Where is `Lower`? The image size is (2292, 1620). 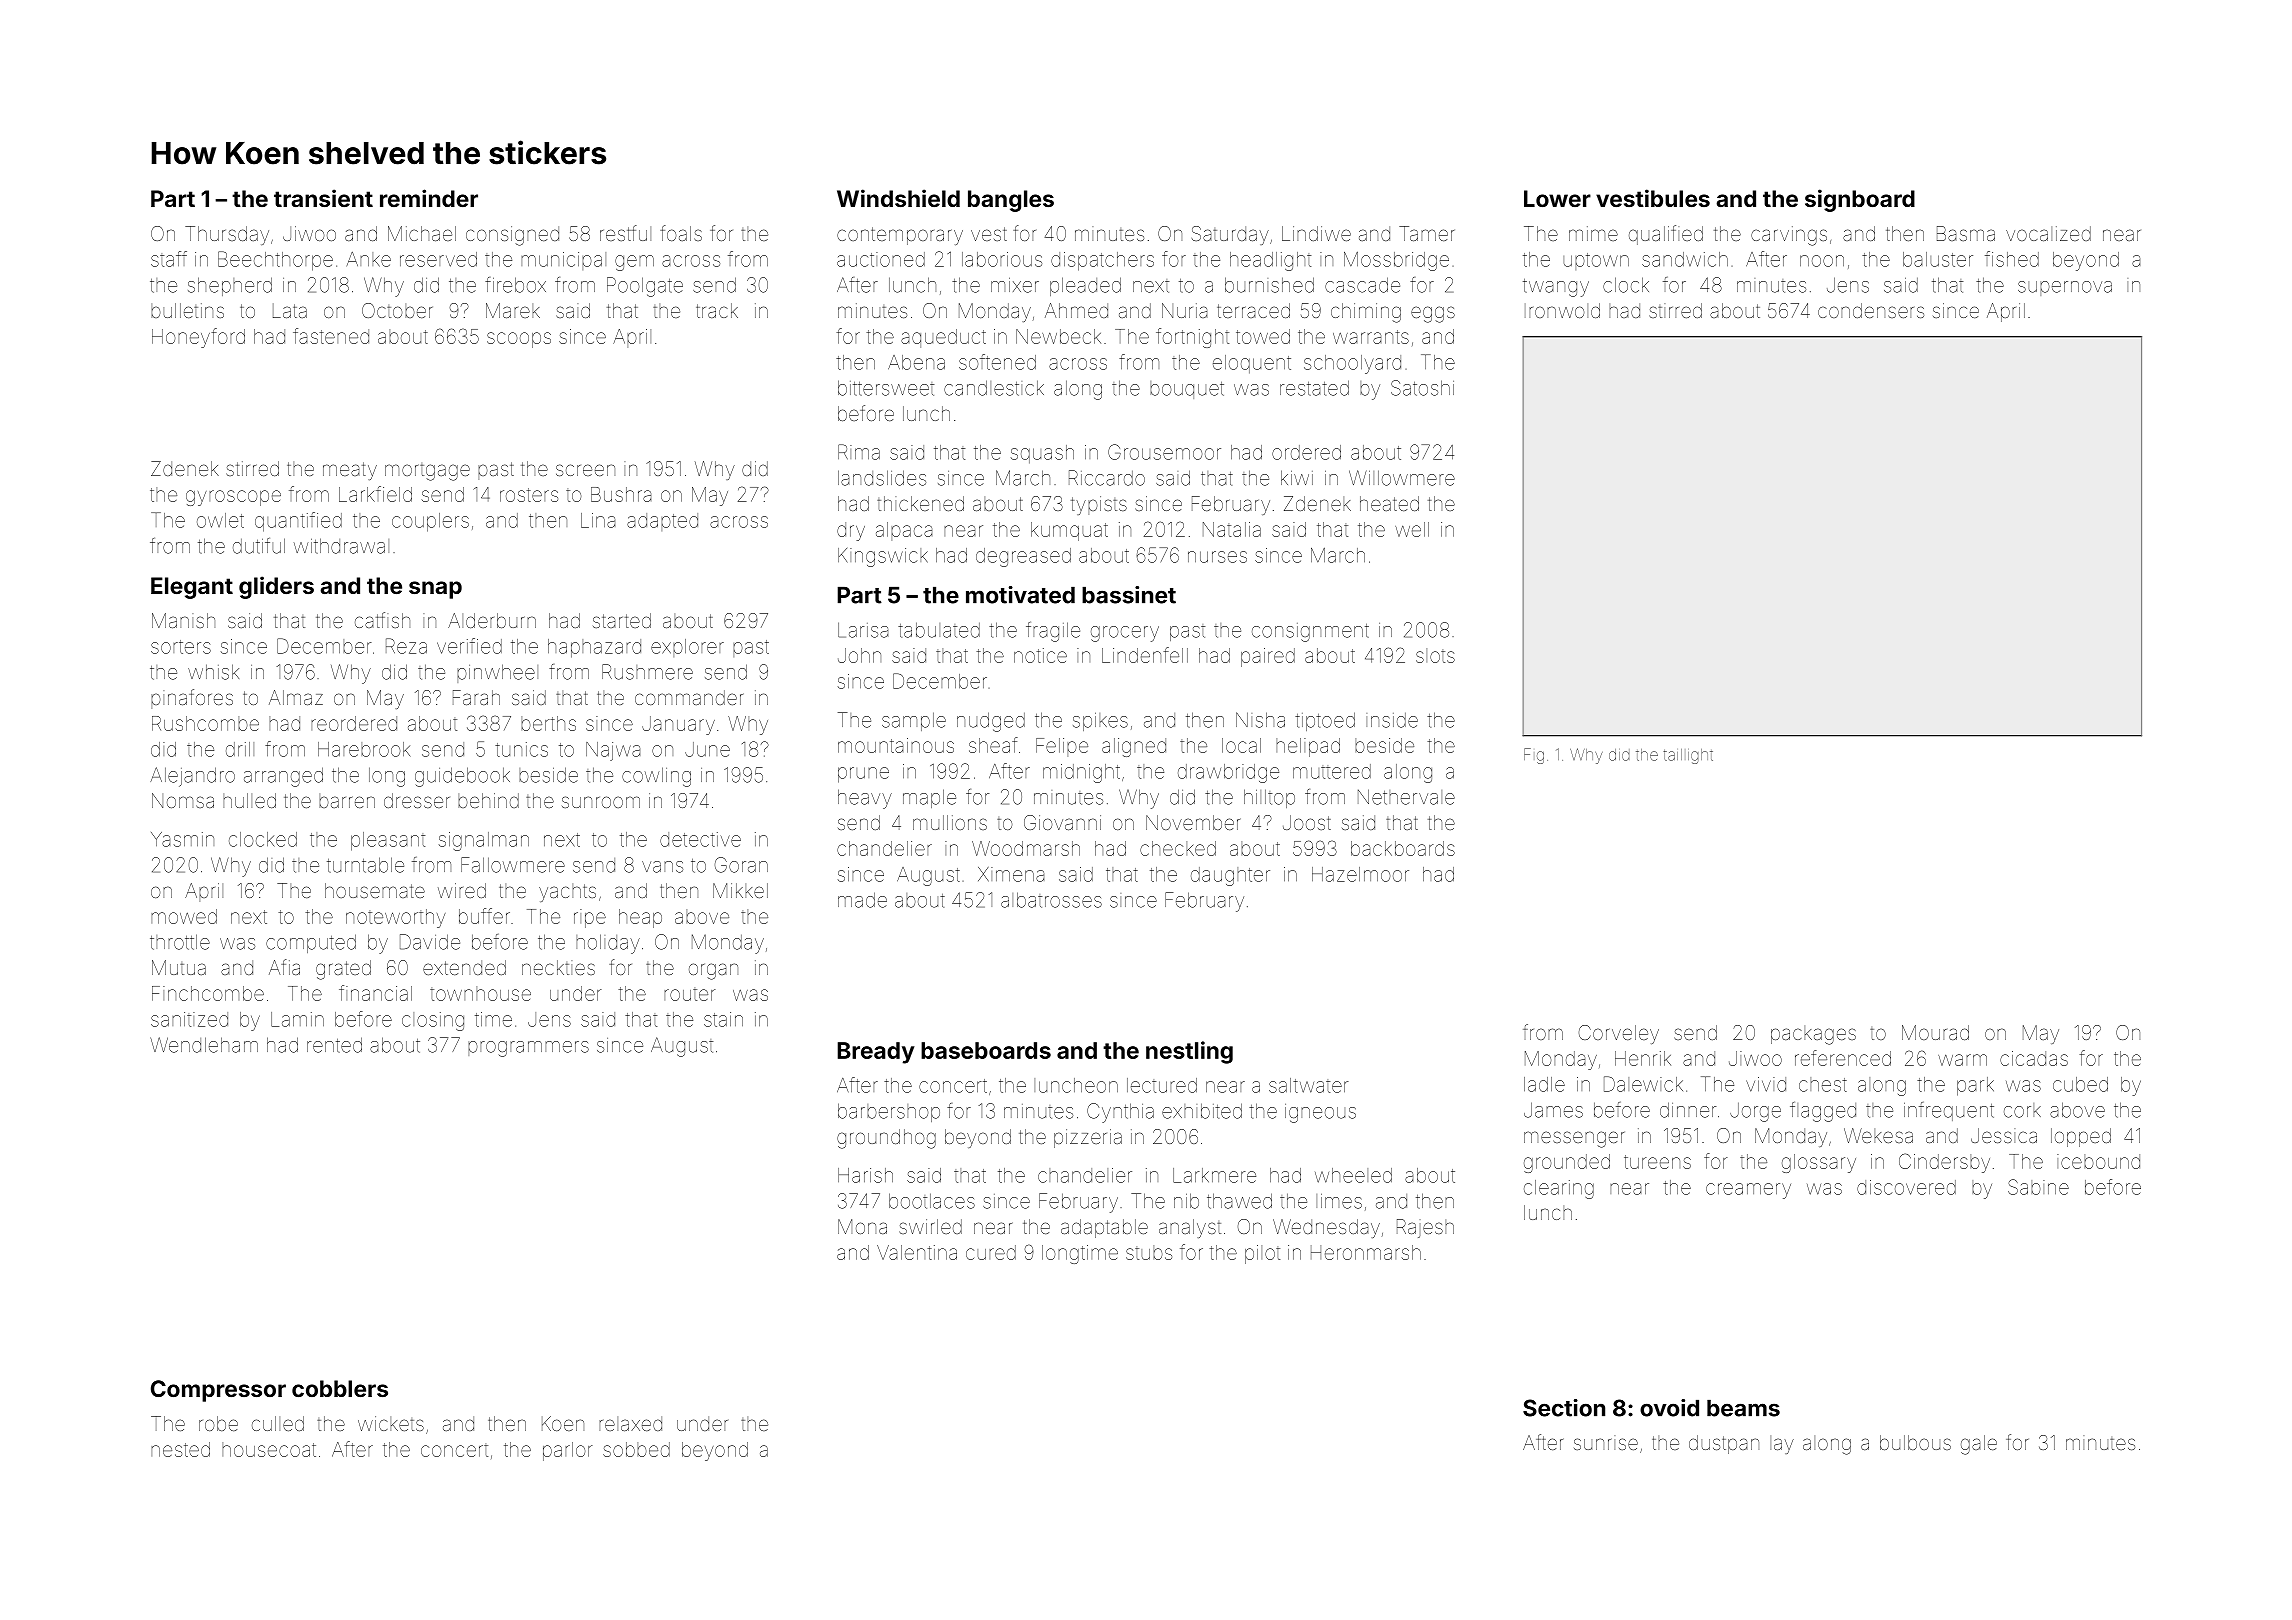 Lower is located at coordinates (1557, 198).
